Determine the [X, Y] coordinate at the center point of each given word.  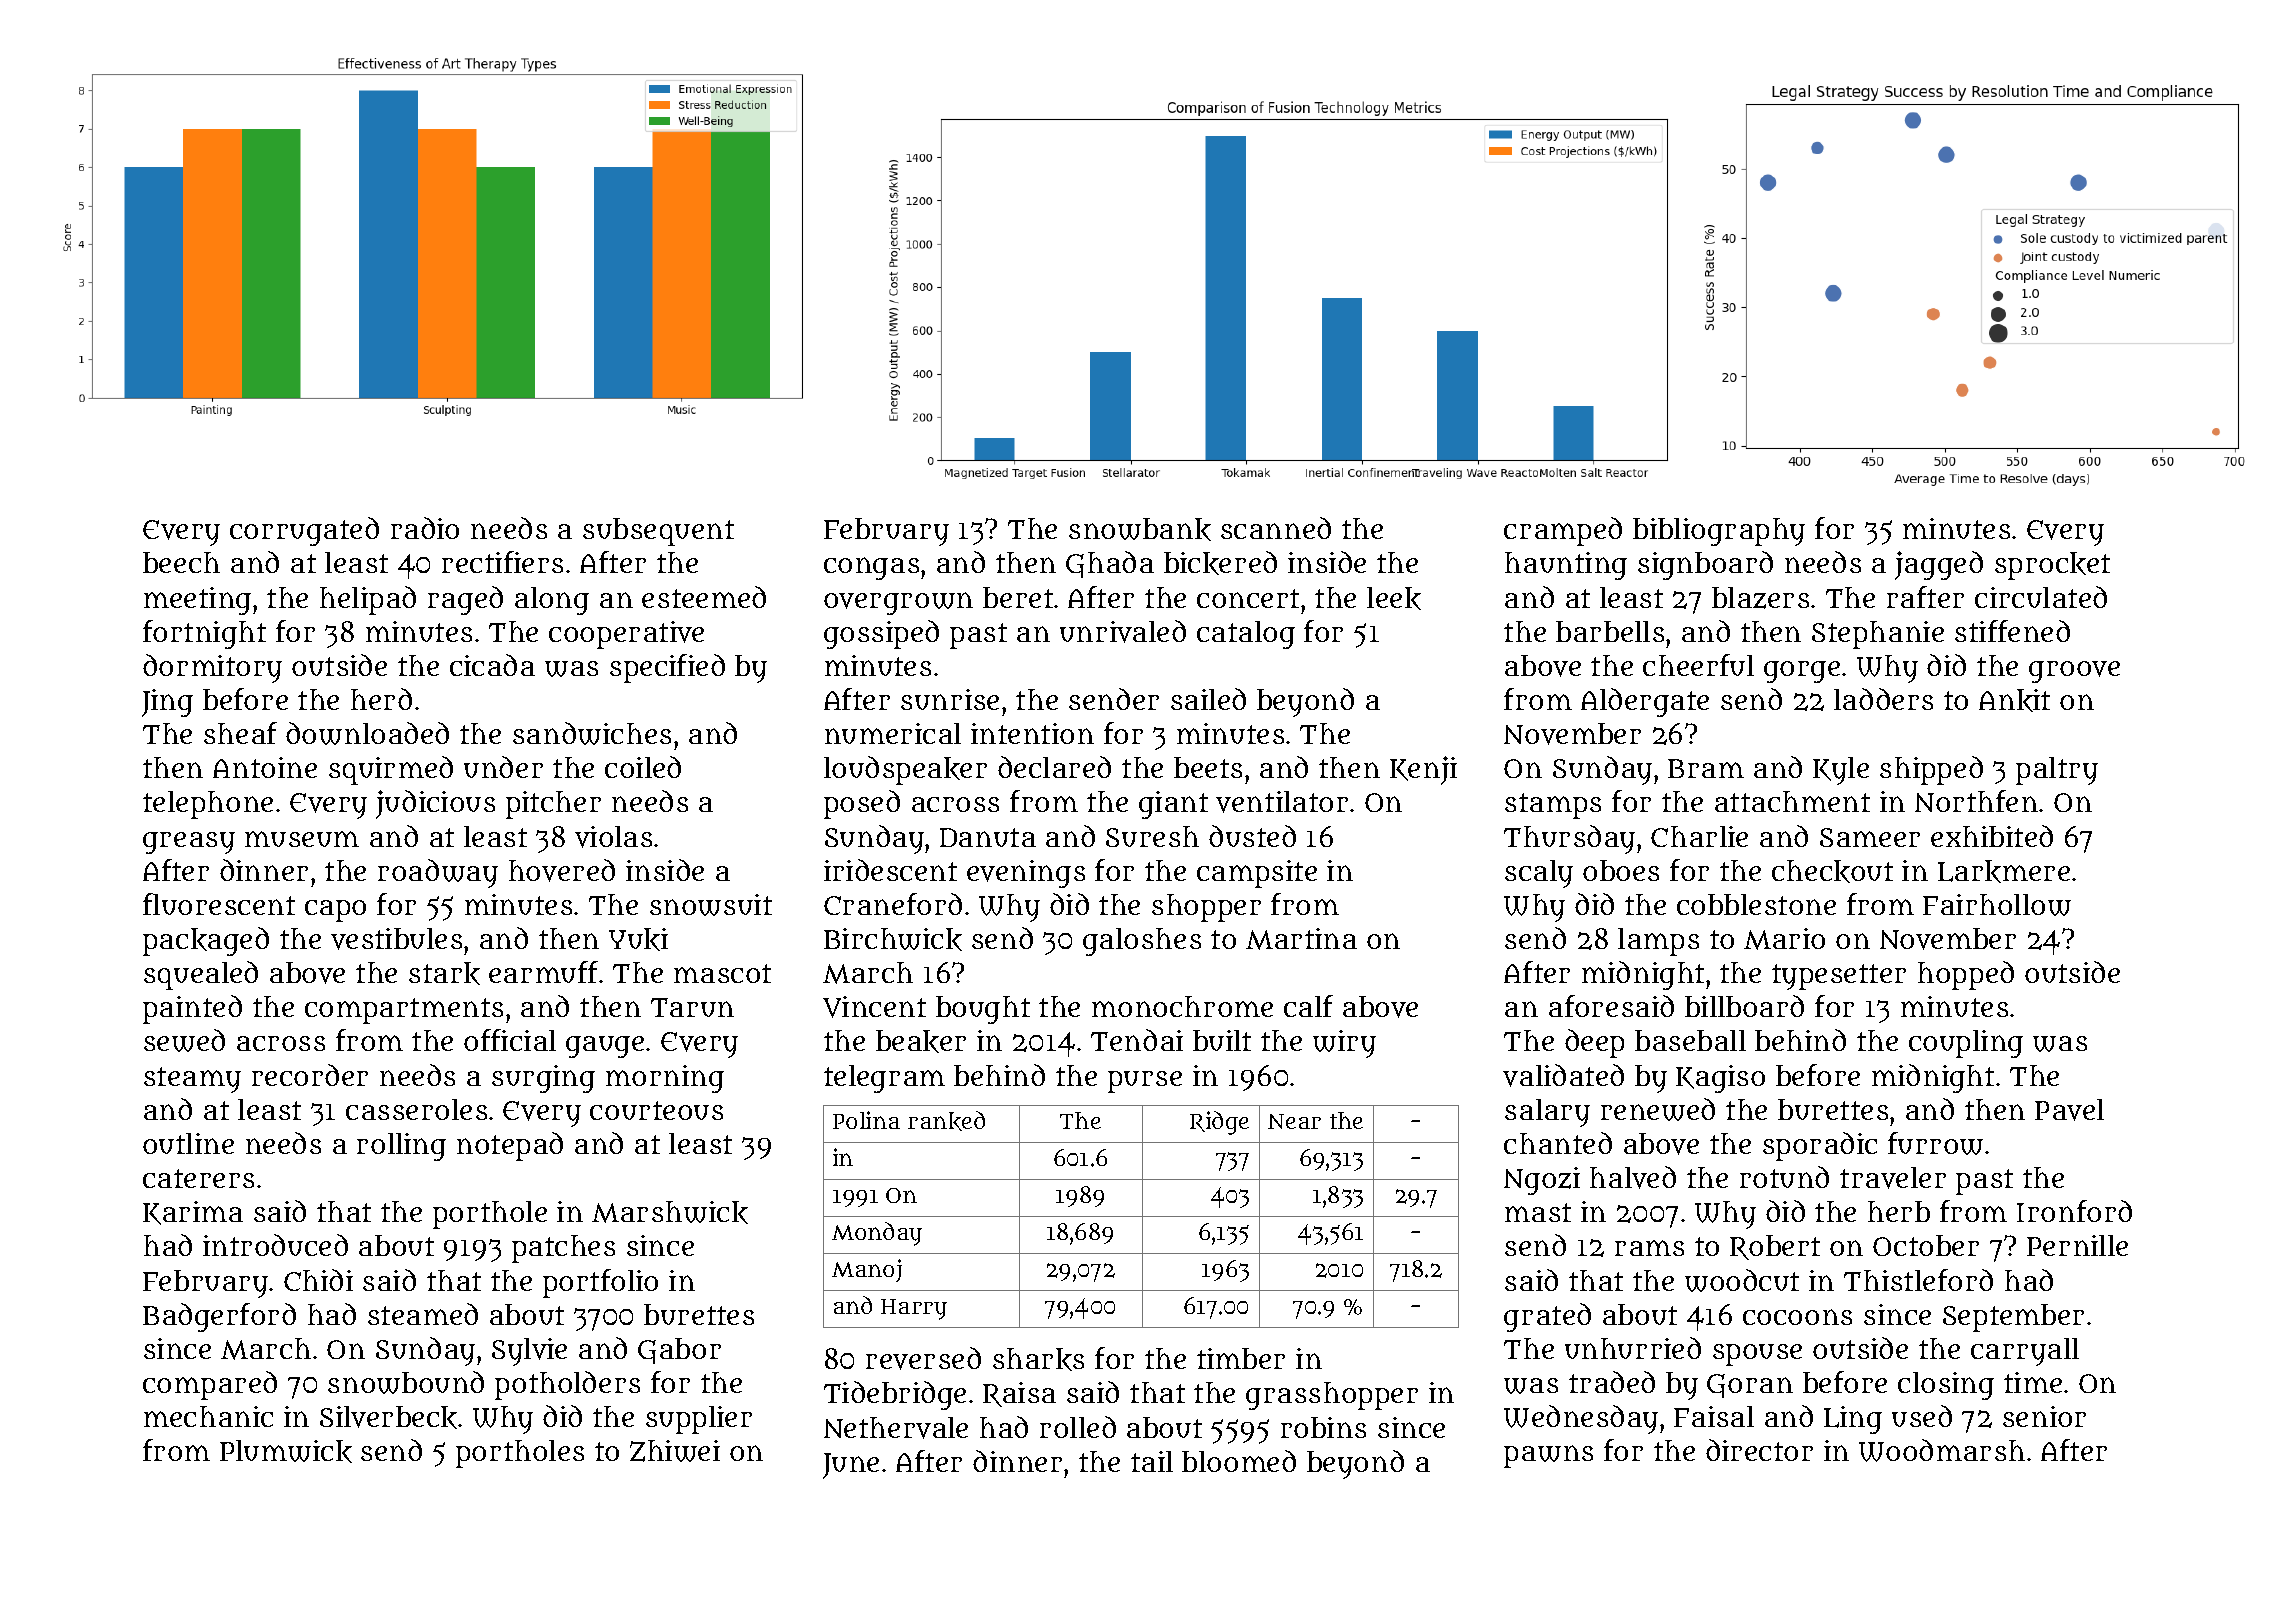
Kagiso [1720, 1079]
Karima [193, 1213]
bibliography [1719, 532]
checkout [1832, 871]
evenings [1026, 874]
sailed [1208, 699]
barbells [1610, 631]
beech [181, 562]
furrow [1935, 1143]
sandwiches [592, 733]
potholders [567, 1385]
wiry [1344, 1044]
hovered [562, 870]
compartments [404, 1011]
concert [1248, 598]
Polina [866, 1120]
